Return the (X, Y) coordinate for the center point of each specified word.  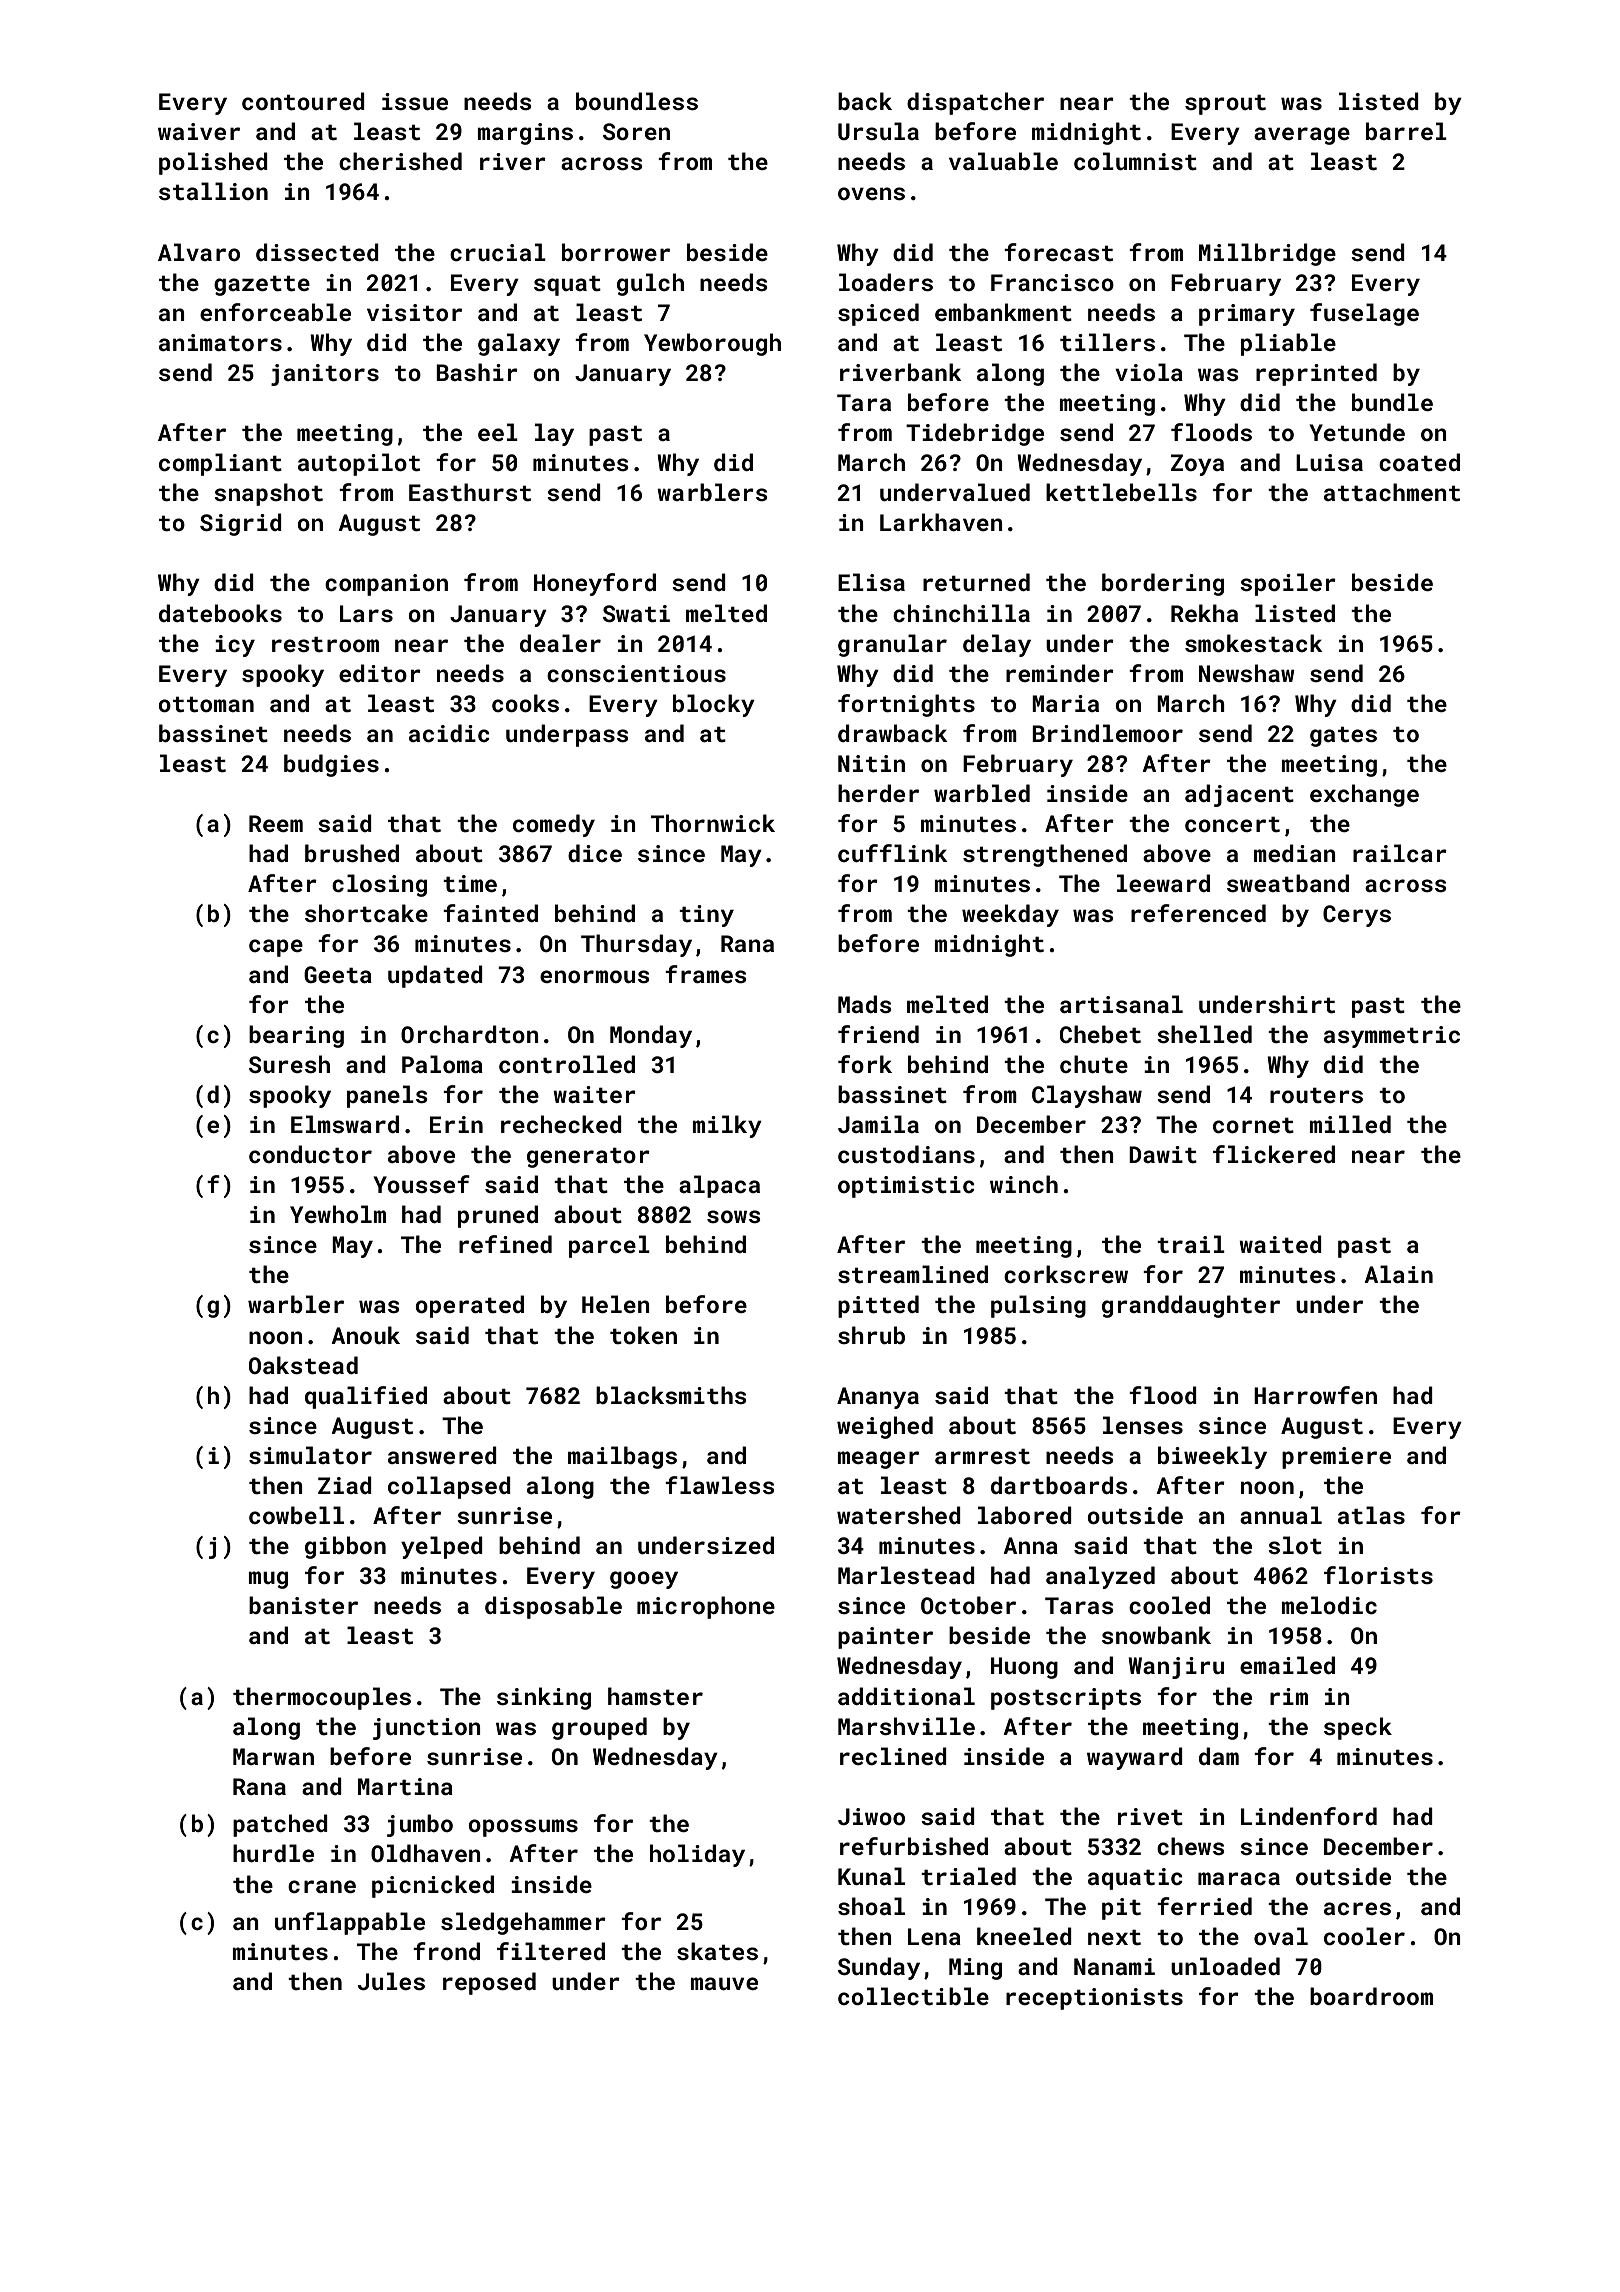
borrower (616, 252)
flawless (720, 1485)
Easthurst (470, 492)
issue (415, 101)
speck (1358, 1728)
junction (427, 1729)
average (1302, 136)
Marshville (906, 1726)
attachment (1392, 492)
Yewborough (712, 344)
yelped (442, 1547)
